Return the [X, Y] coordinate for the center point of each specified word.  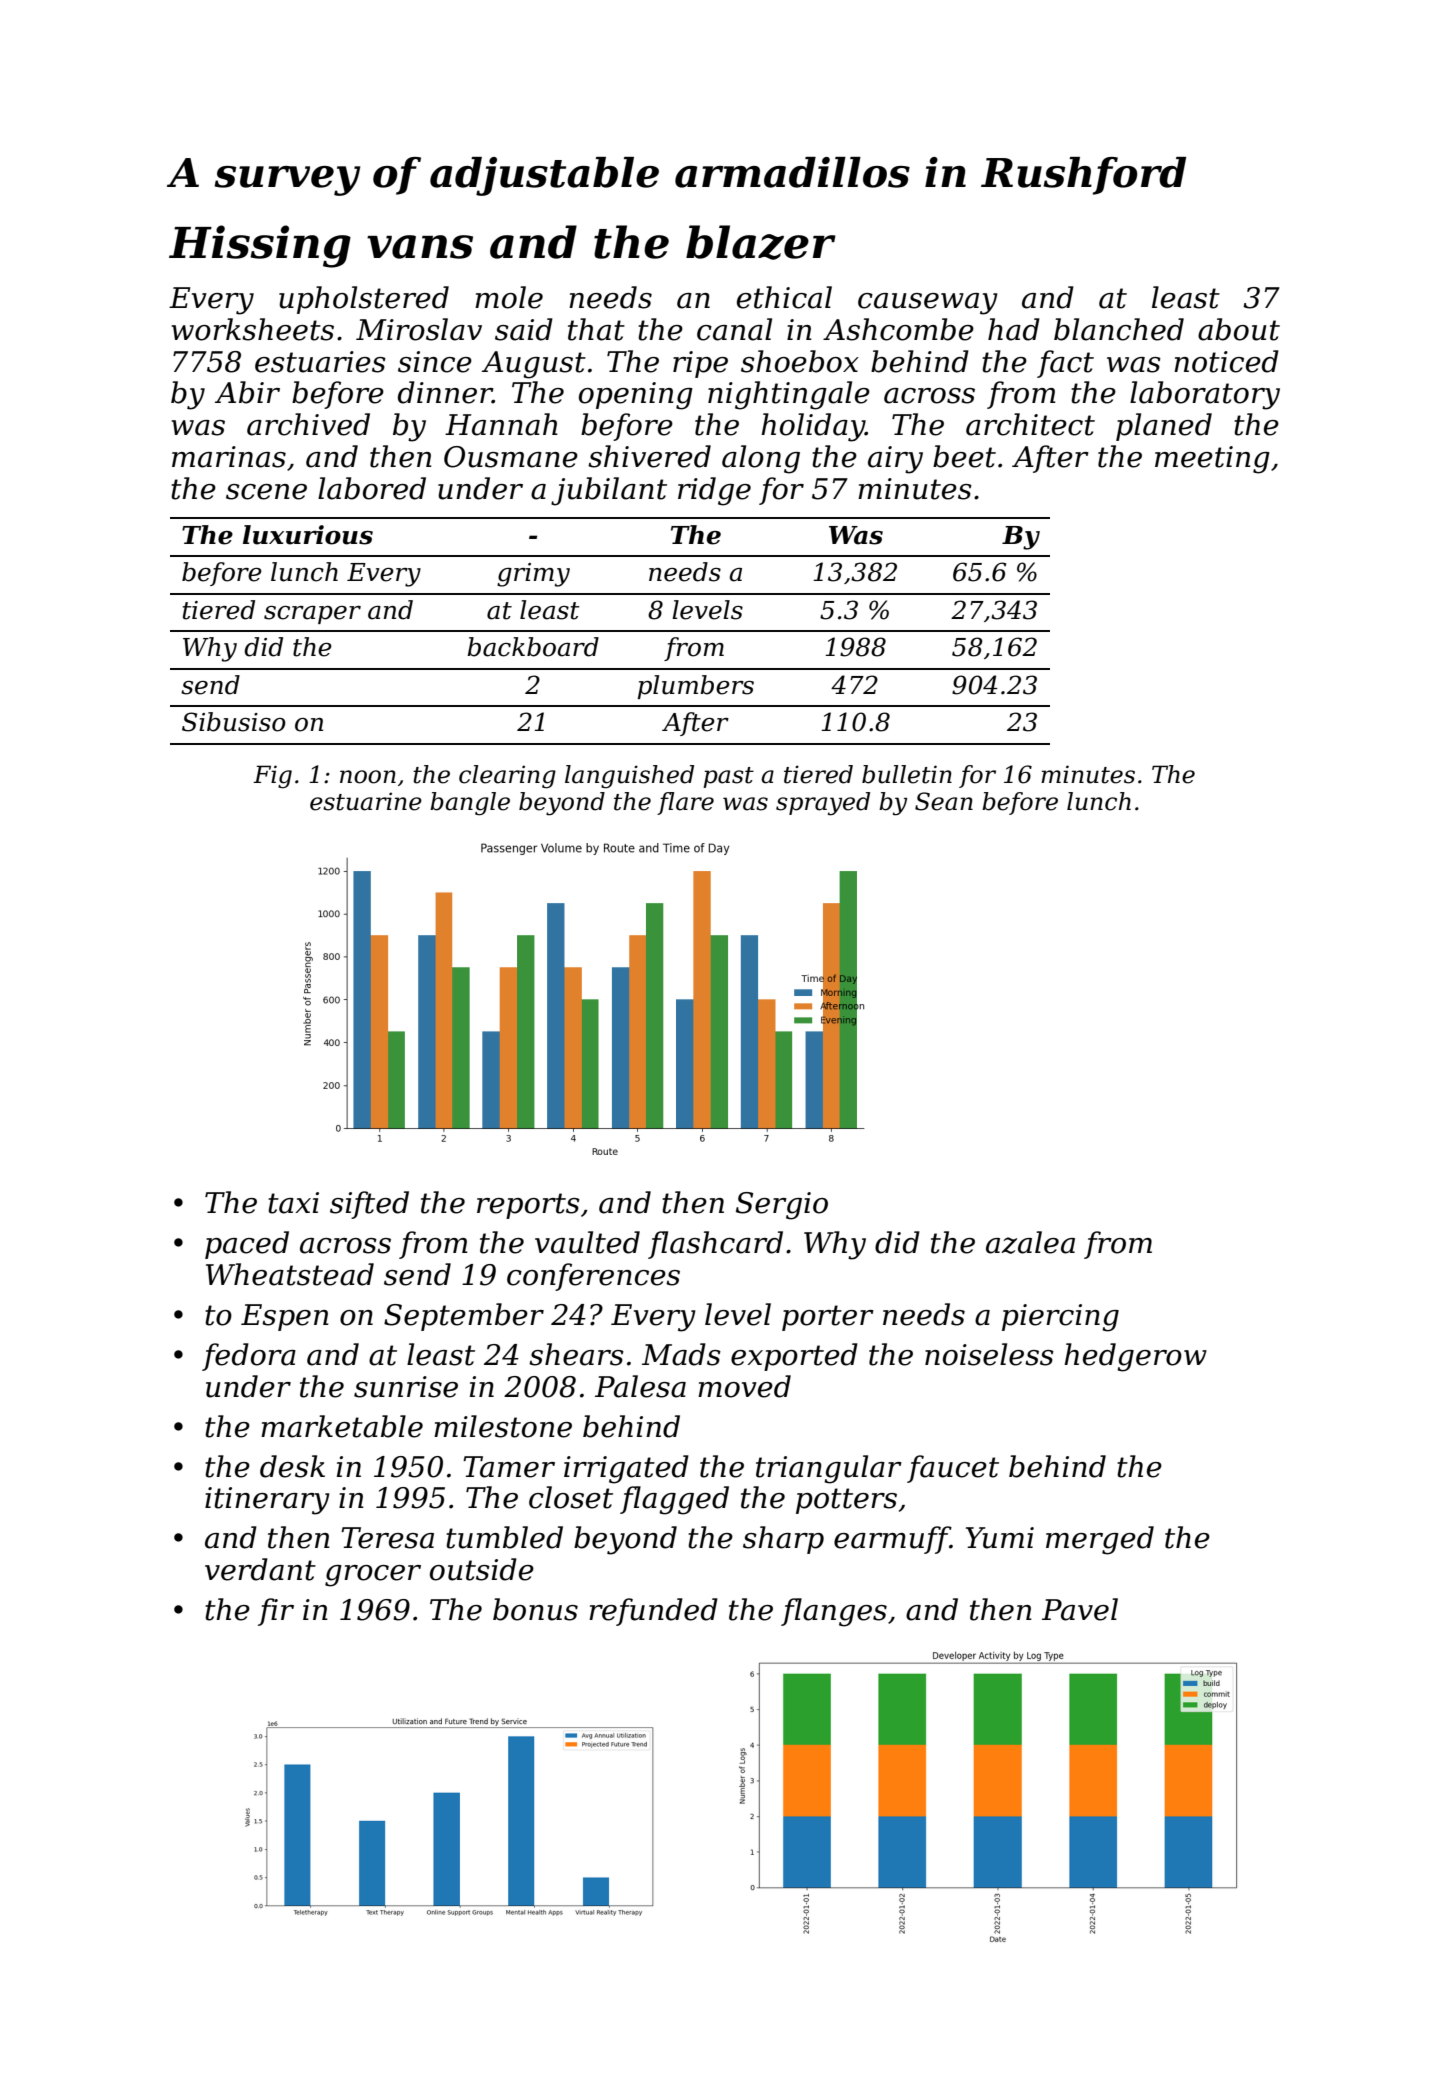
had [1014, 329]
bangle [470, 804]
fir [276, 1612]
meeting [1212, 460]
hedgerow [1135, 1357]
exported [794, 1357]
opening [636, 396]
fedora [249, 1357]
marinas [229, 457]
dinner [445, 392]
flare [685, 803]
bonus [535, 1609]
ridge [714, 491]
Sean [944, 801]
